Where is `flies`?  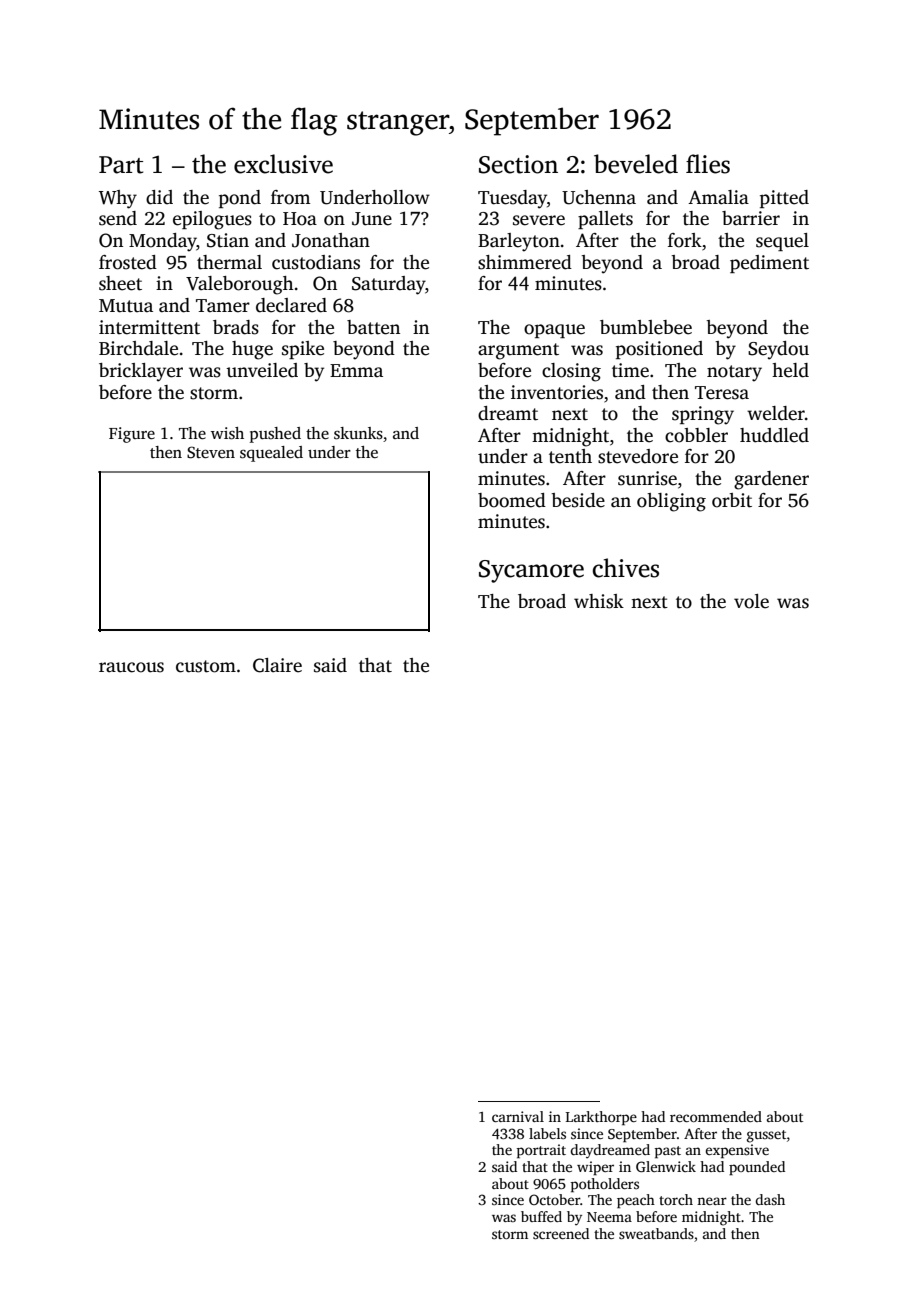
flies is located at coordinates (708, 164).
